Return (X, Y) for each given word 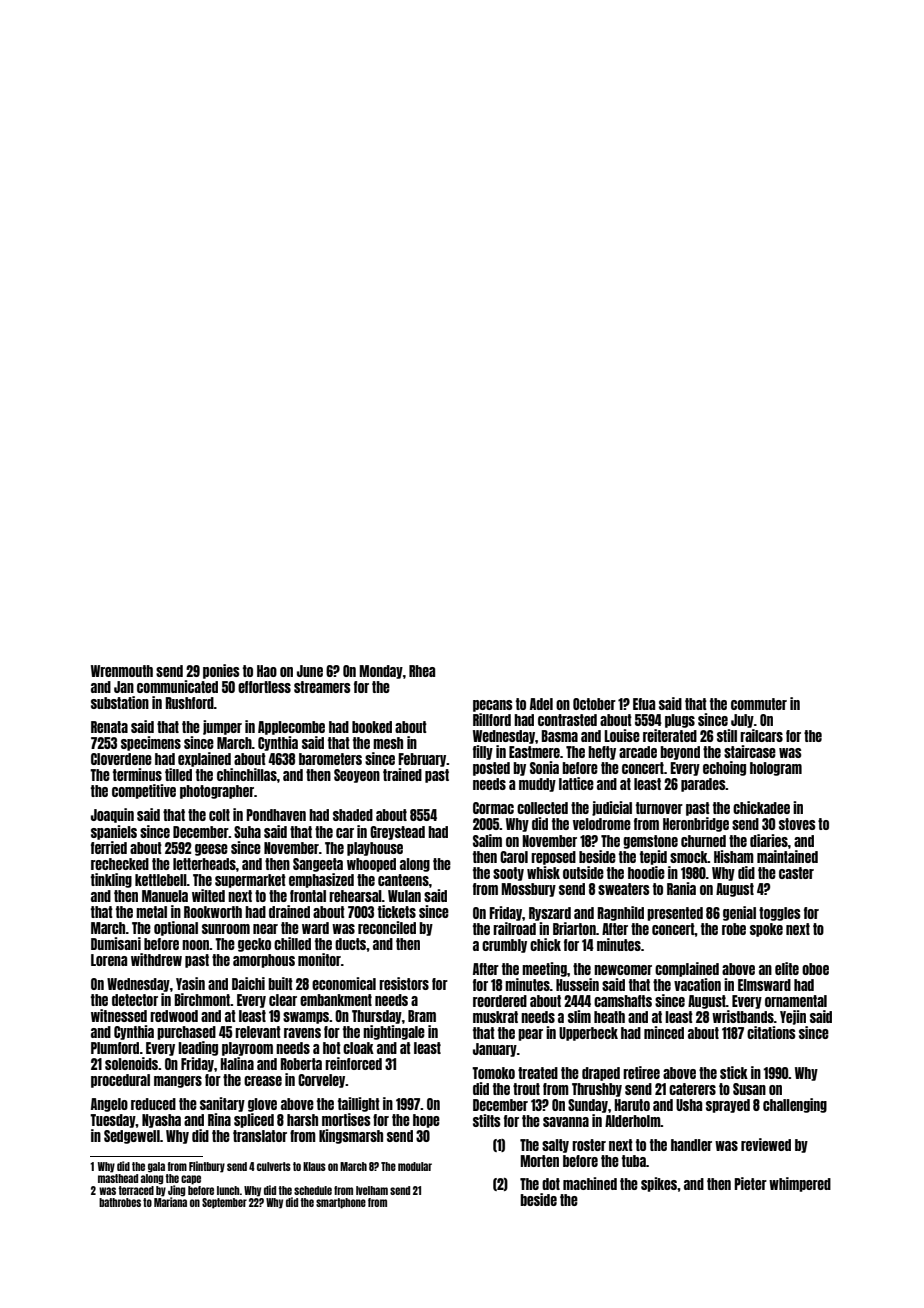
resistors (404, 983)
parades (703, 785)
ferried (109, 847)
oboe (815, 969)
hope (426, 1121)
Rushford (189, 703)
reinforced (353, 1063)
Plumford (115, 1048)
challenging (795, 1105)
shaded (353, 815)
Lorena (109, 960)
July (742, 721)
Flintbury (207, 1167)
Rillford (492, 719)
